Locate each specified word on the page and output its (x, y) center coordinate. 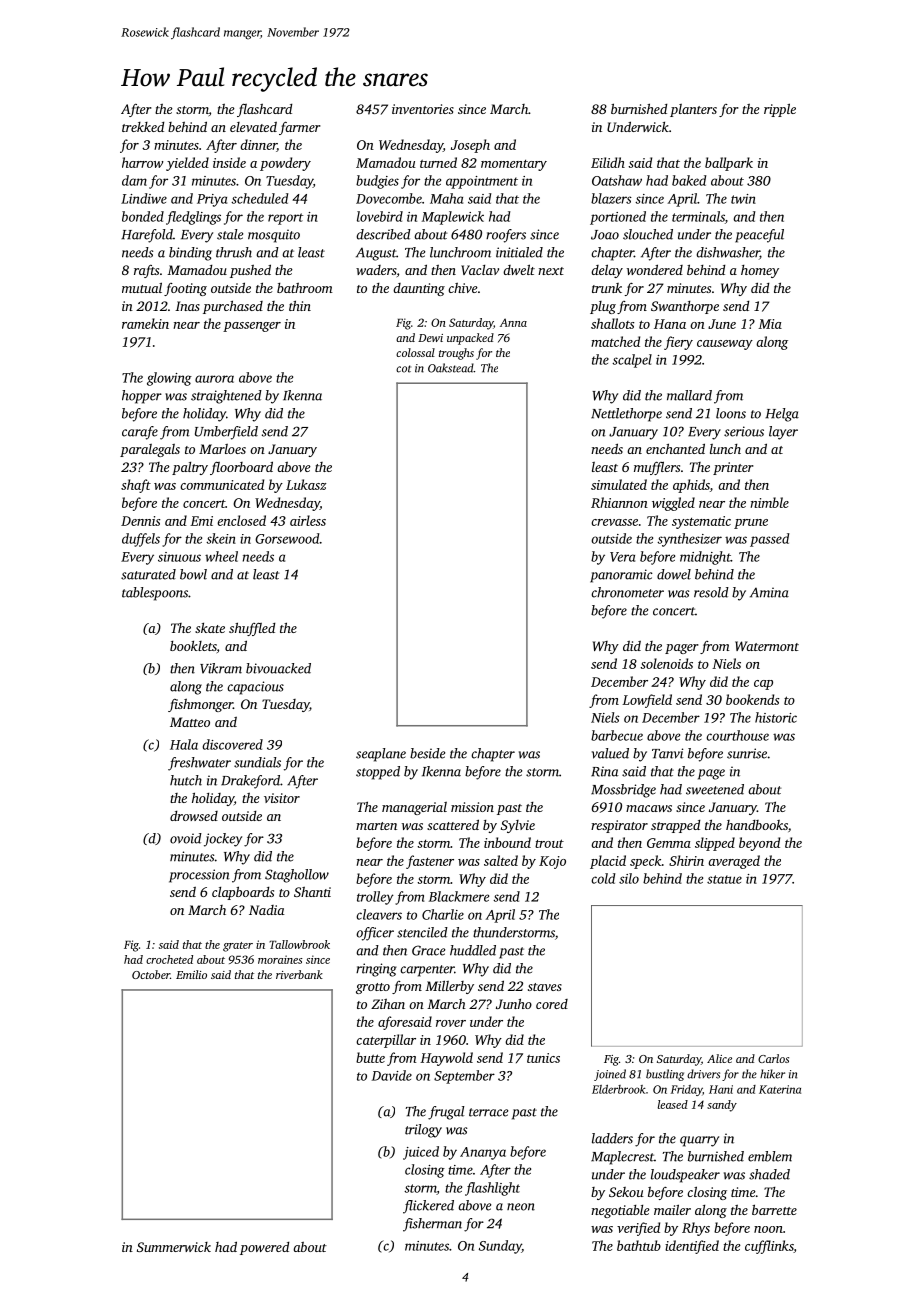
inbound (507, 842)
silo (629, 878)
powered (264, 1248)
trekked (143, 127)
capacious (255, 688)
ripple (780, 110)
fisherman (432, 1225)
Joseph (470, 146)
